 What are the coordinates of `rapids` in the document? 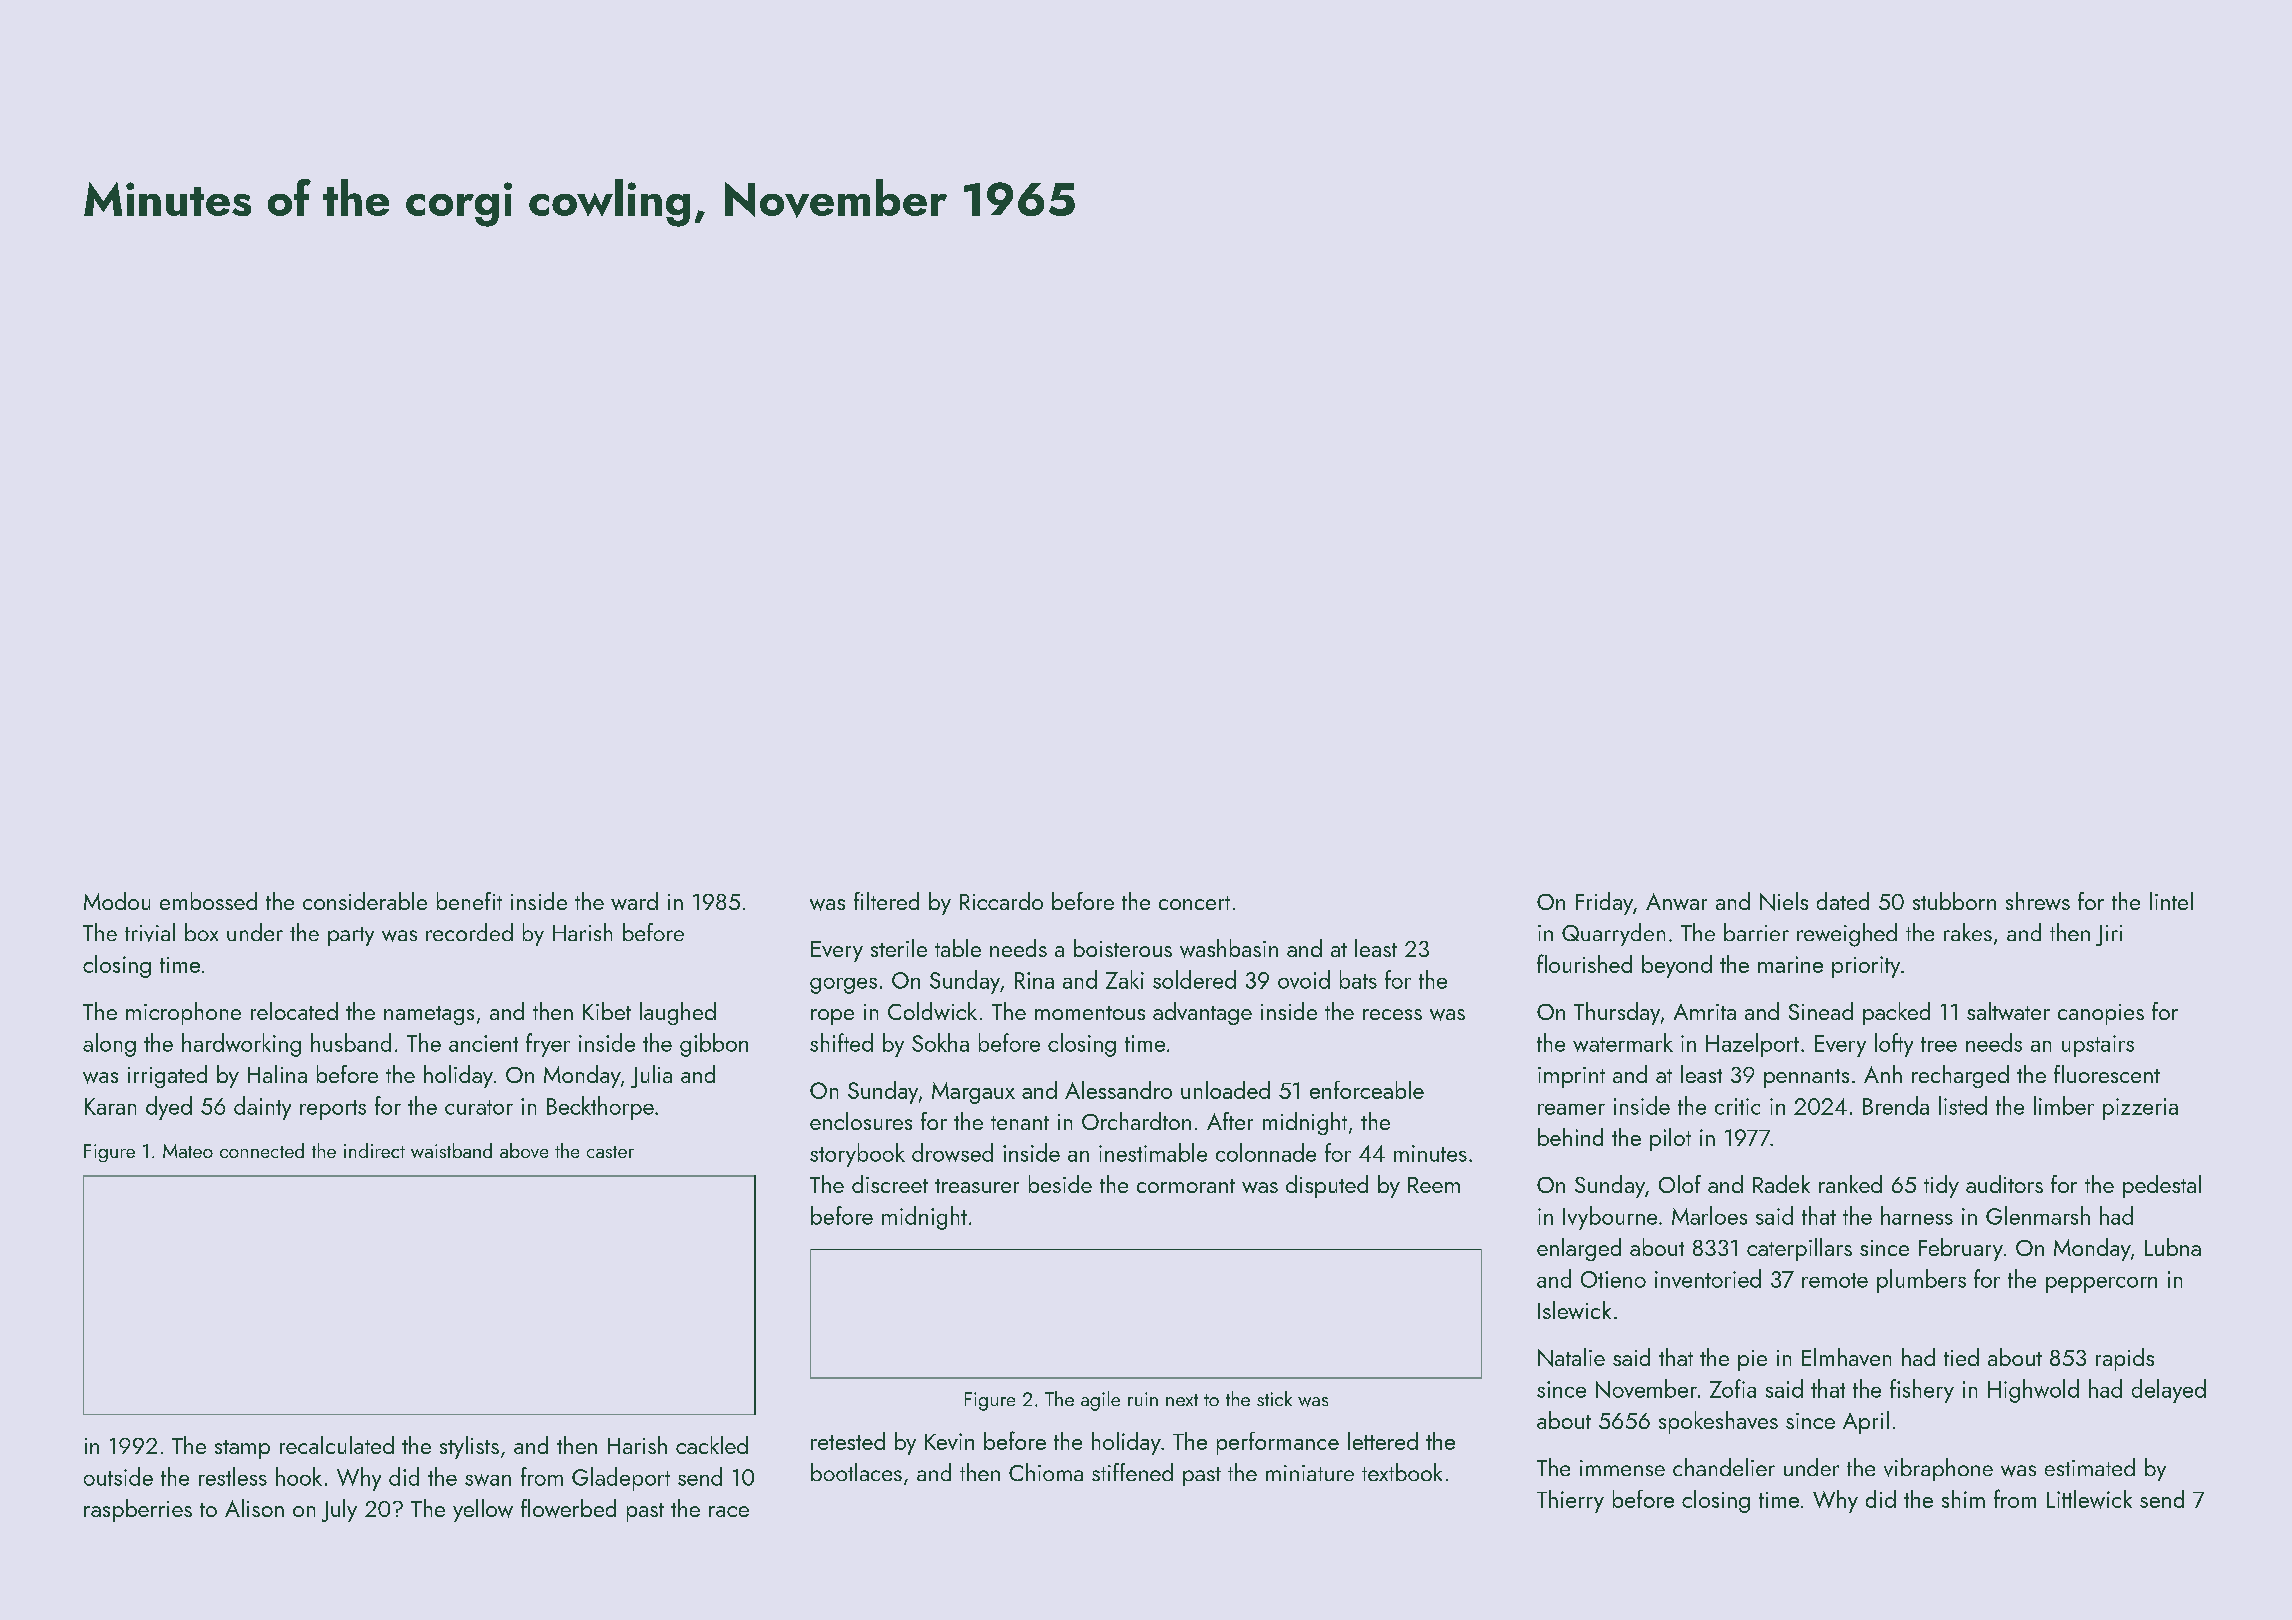 It's located at (2125, 1359).
